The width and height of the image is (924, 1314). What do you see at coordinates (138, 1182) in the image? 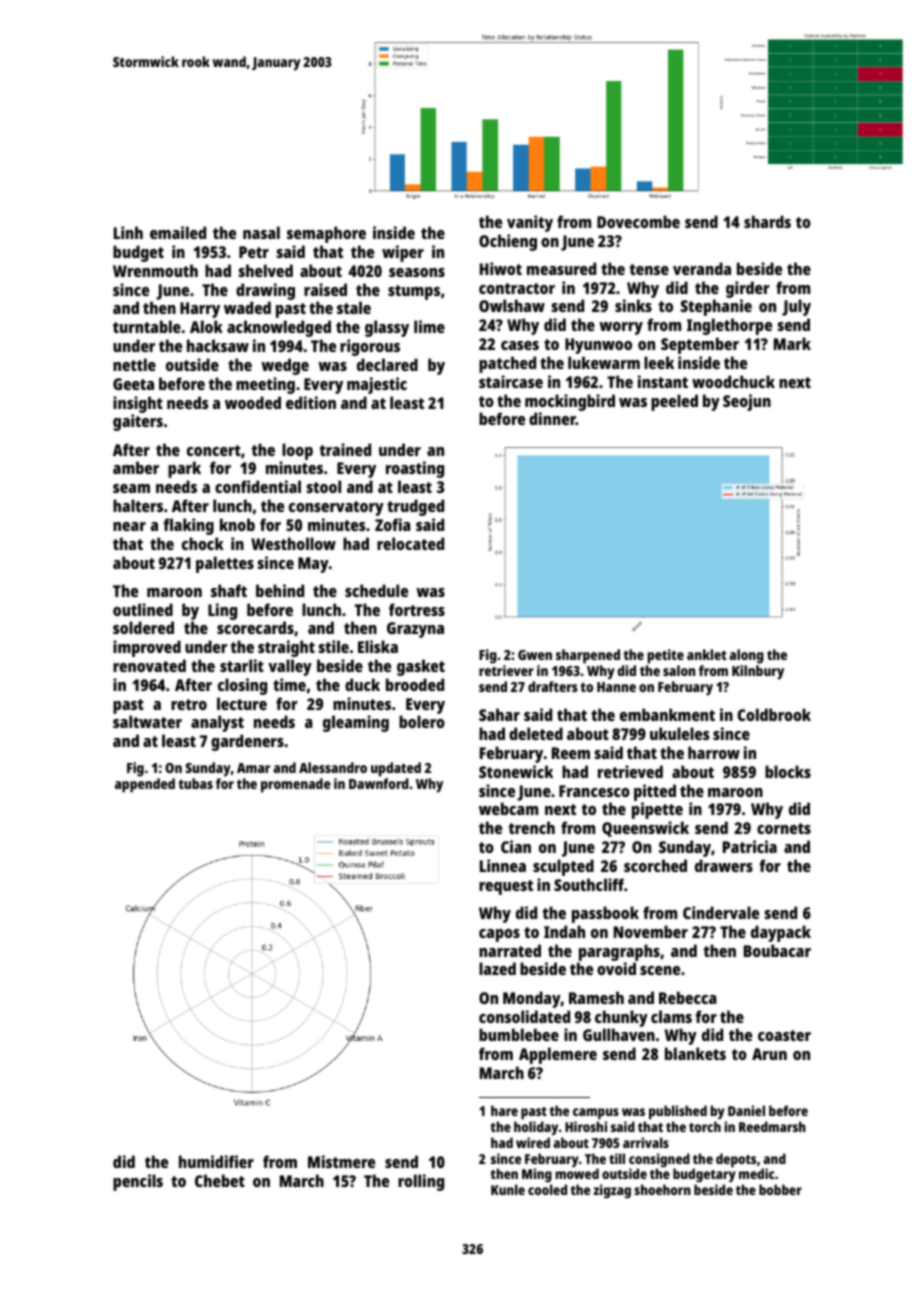
I see `pencils` at bounding box center [138, 1182].
